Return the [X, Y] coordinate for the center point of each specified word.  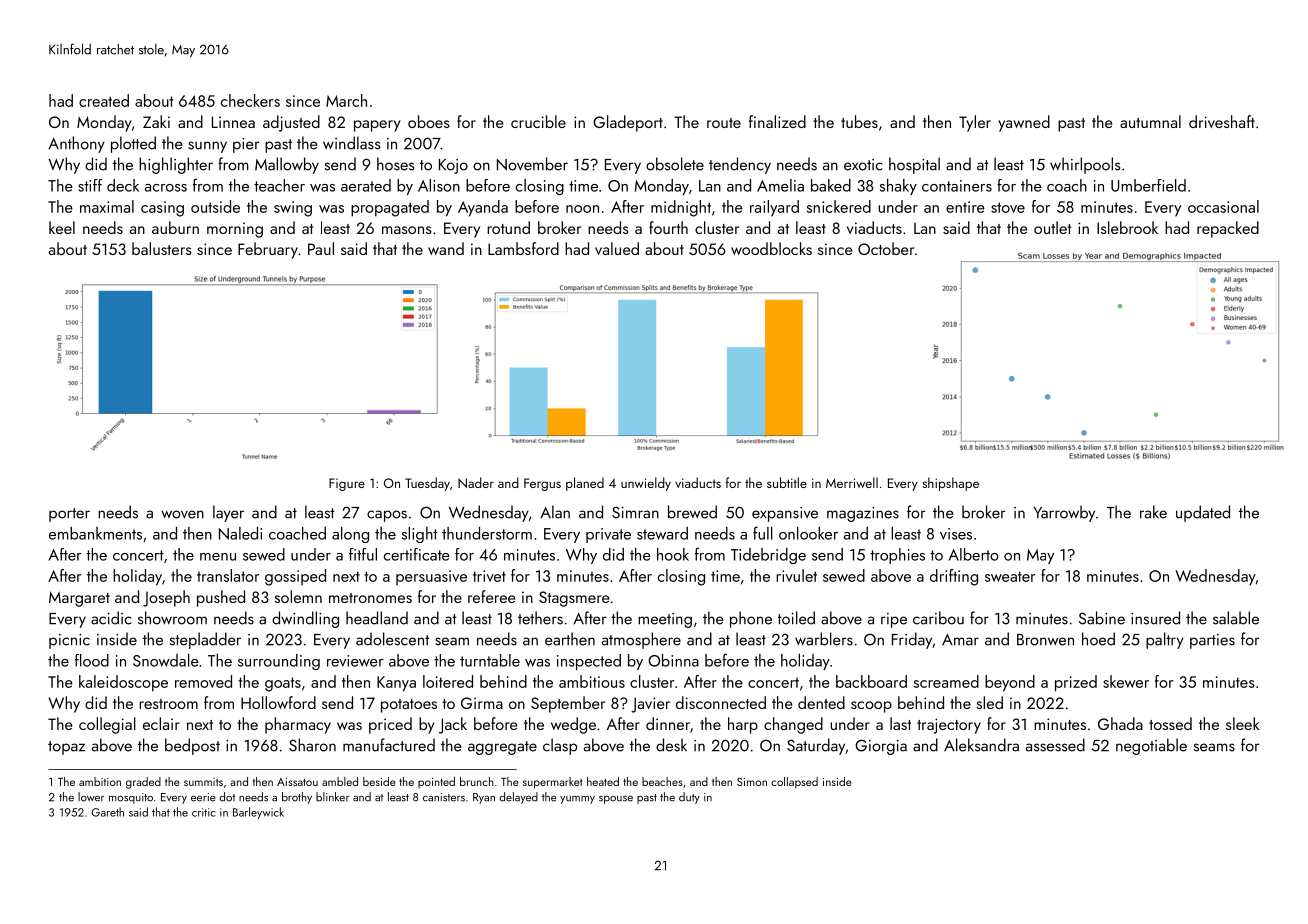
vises [956, 534]
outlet [1052, 227]
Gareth [107, 812]
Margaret [79, 599]
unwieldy [646, 484]
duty [689, 798]
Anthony [76, 144]
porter [69, 515]
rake [1153, 512]
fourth [668, 227]
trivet [489, 576]
